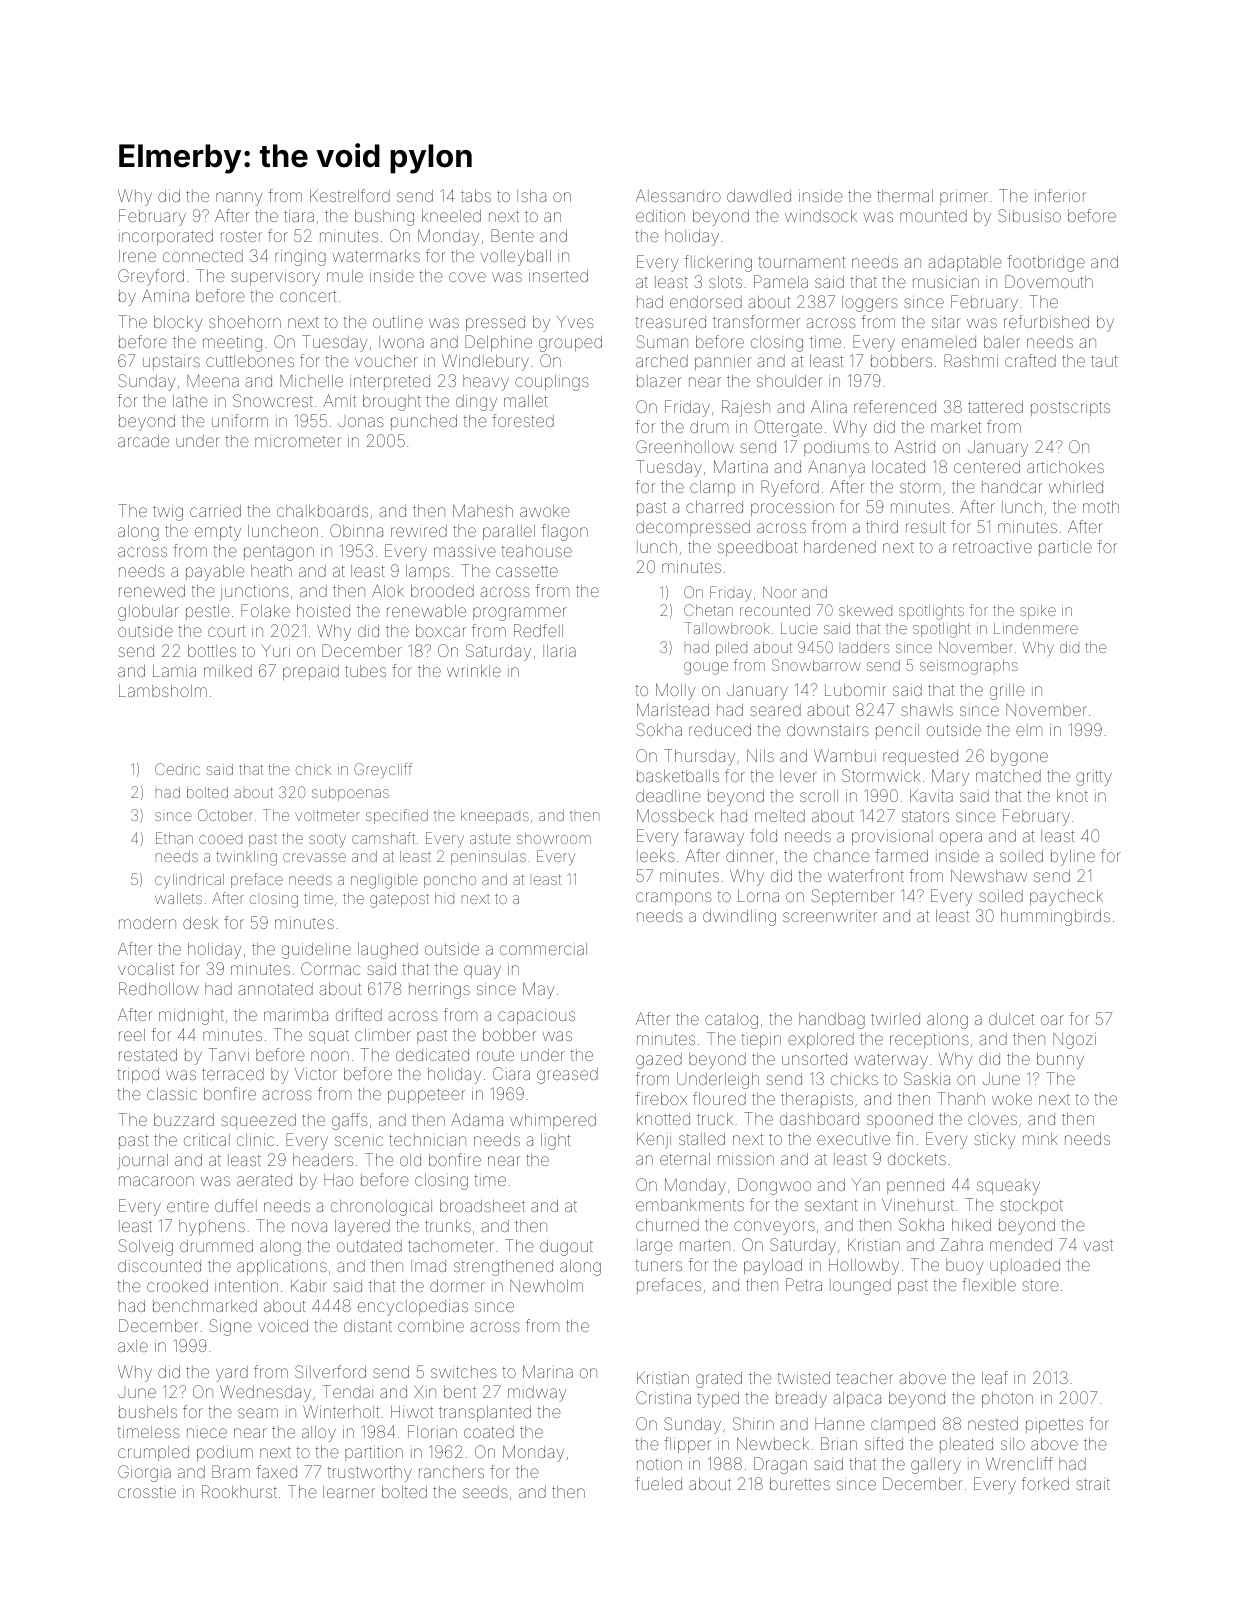 The image size is (1239, 1604). What do you see at coordinates (992, 547) in the image?
I see `retroactive` at bounding box center [992, 547].
